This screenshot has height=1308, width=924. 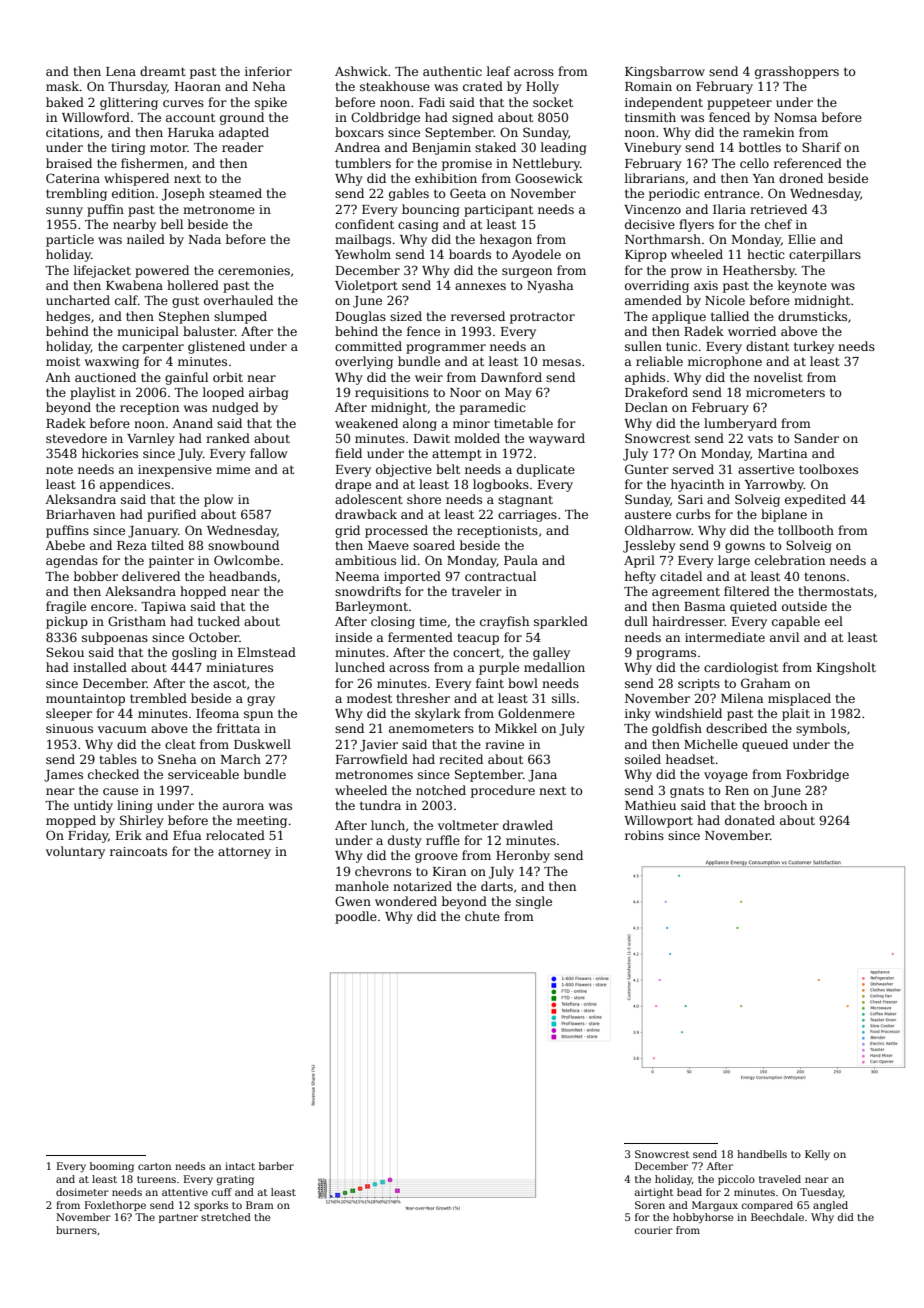 I want to click on voluntary, so click(x=75, y=852).
